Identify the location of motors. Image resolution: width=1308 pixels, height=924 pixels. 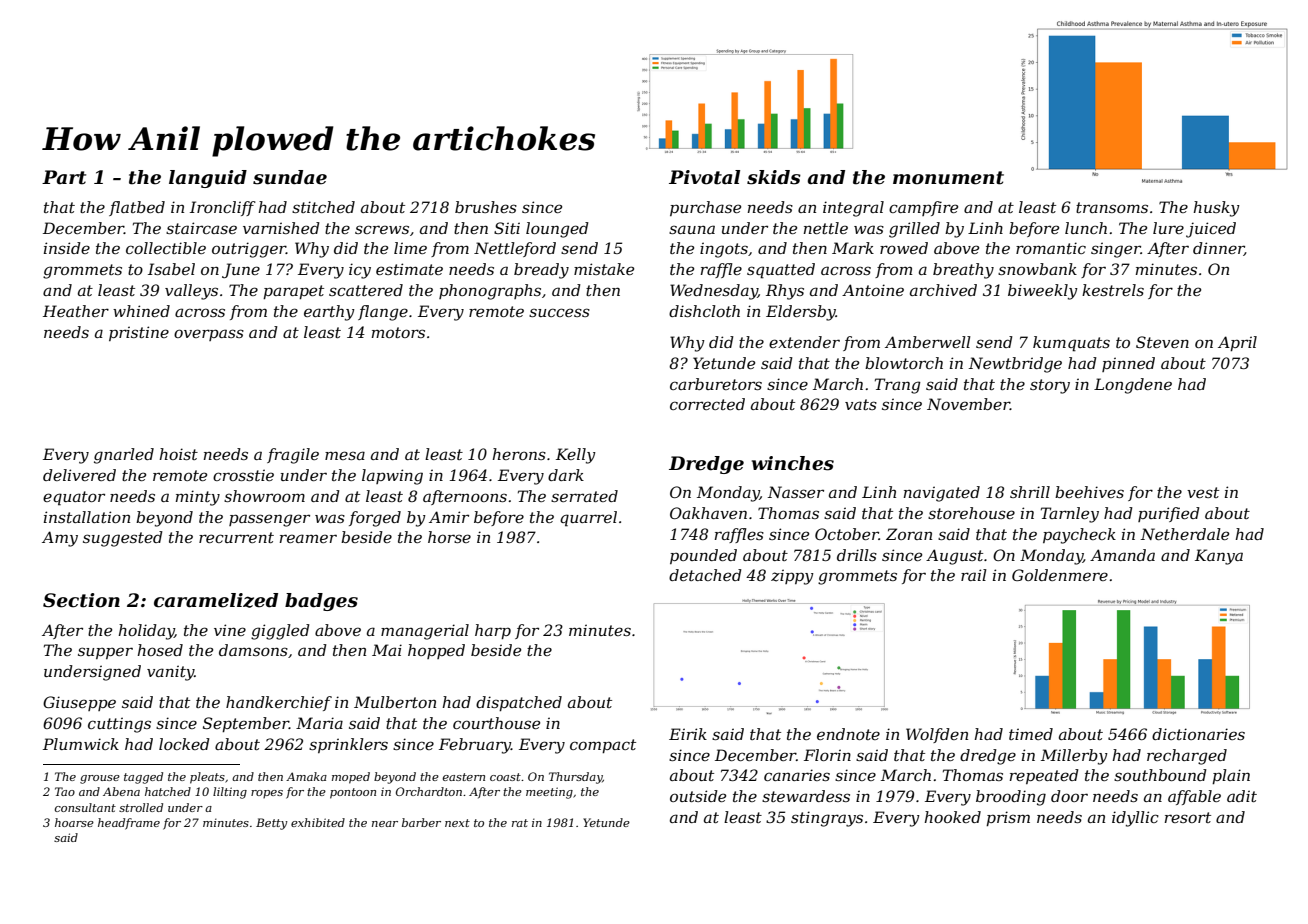
(398, 332).
